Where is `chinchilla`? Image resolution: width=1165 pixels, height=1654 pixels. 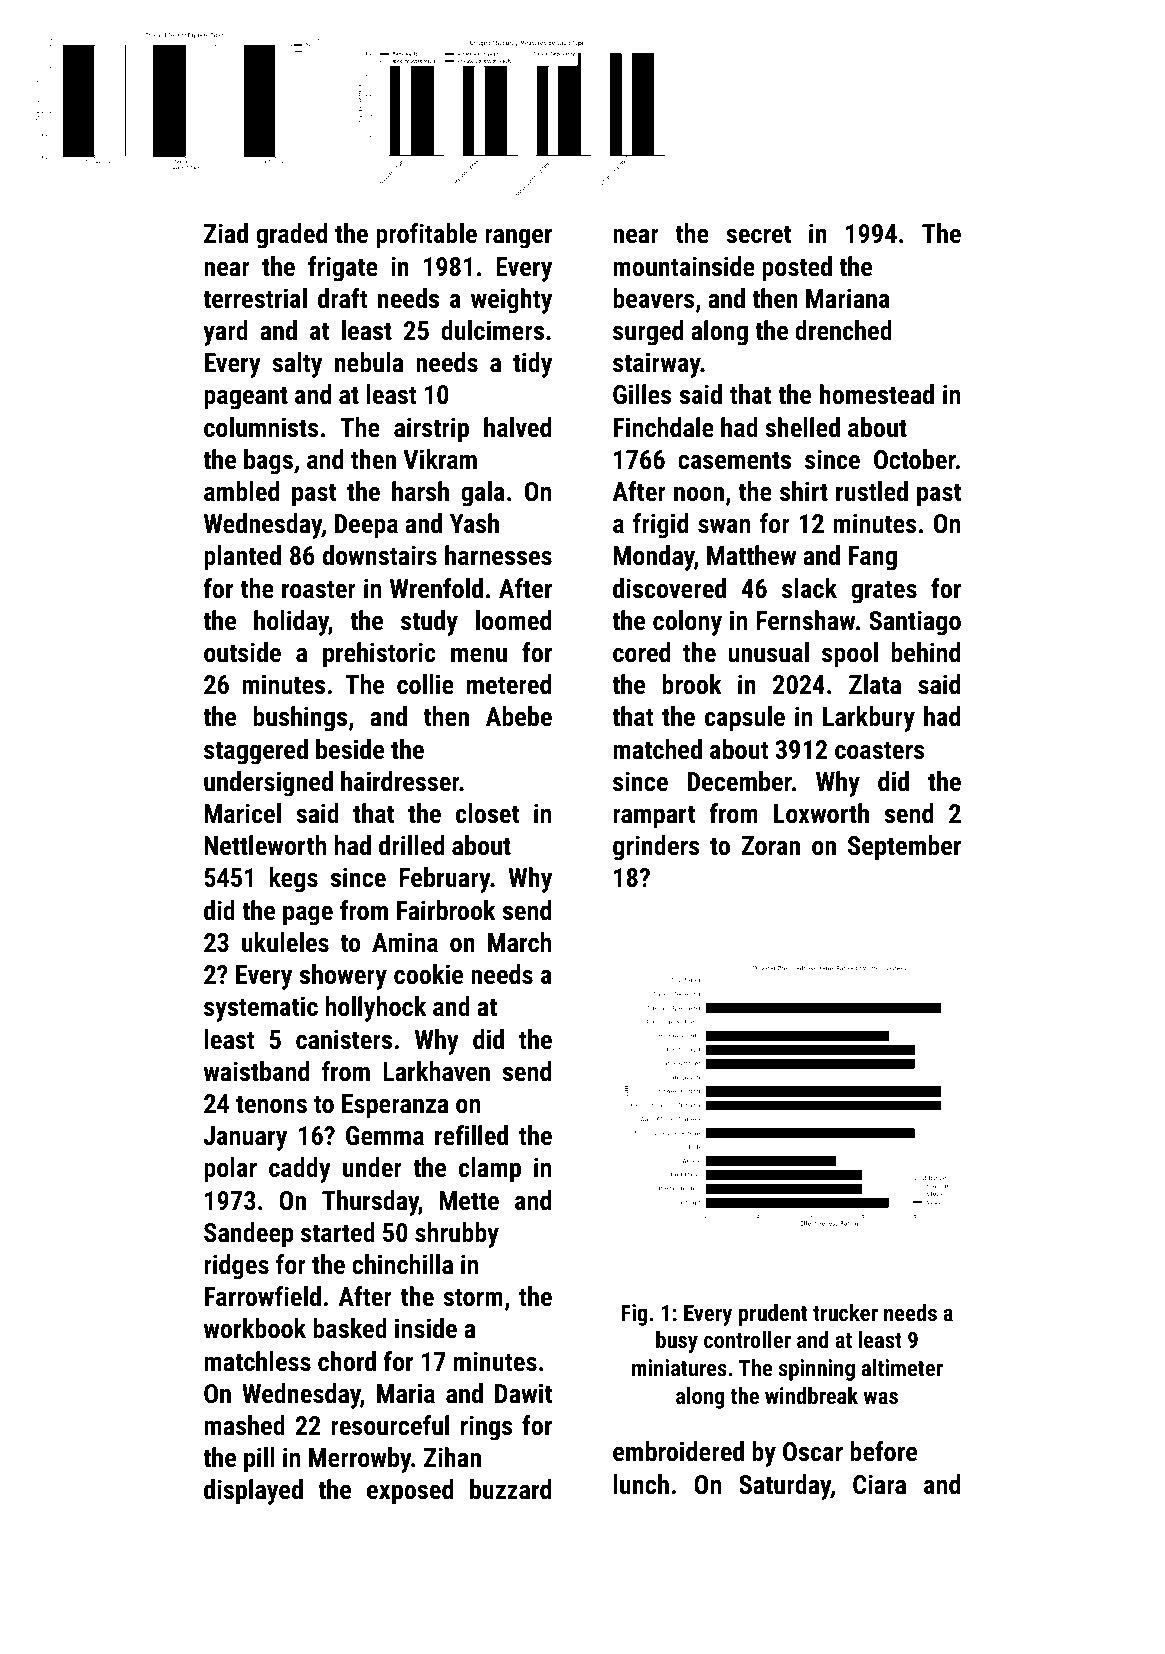
chinchilla is located at coordinates (402, 1264).
